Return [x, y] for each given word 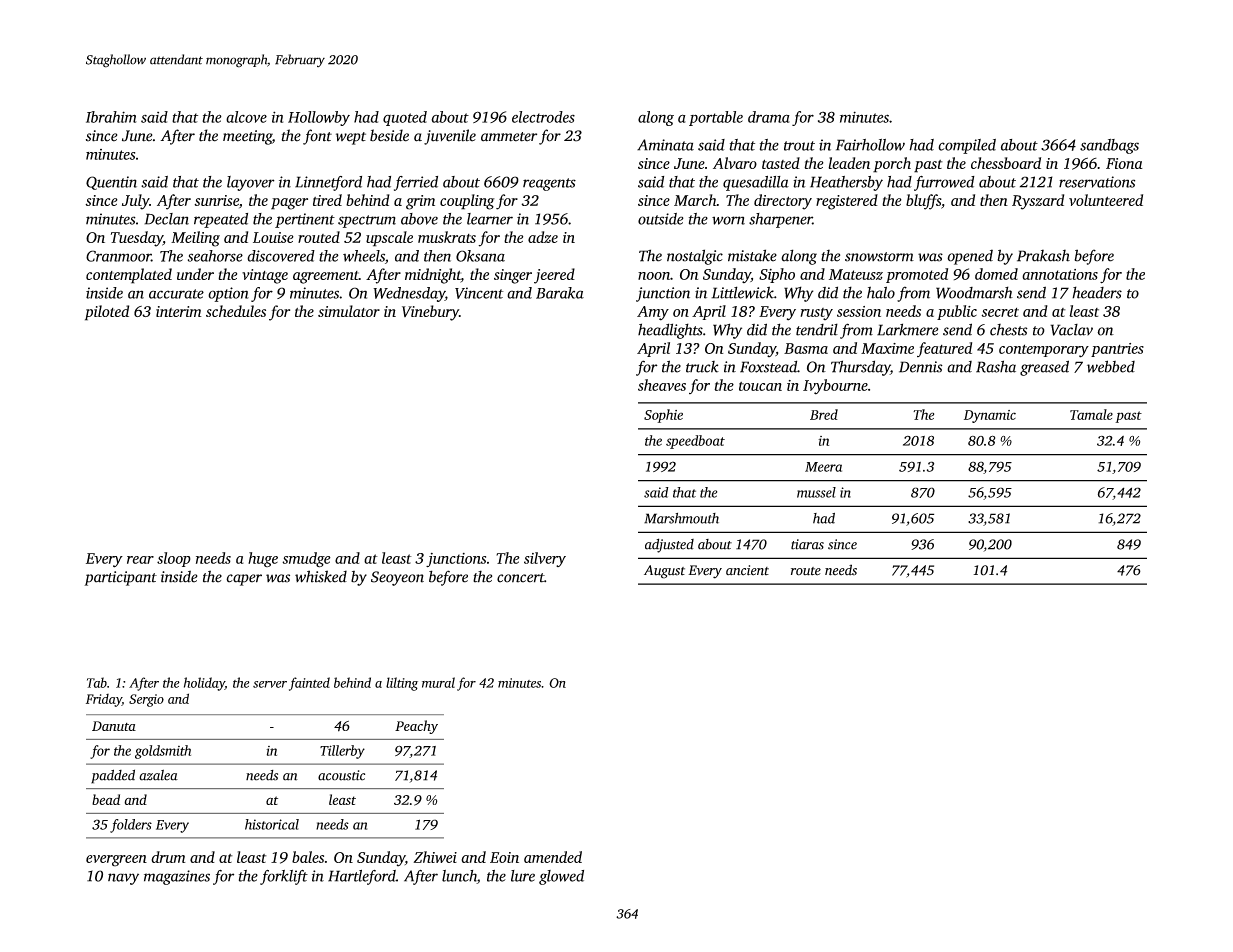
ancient [747, 570]
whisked [321, 576]
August [664, 572]
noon [654, 276]
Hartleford [362, 877]
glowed [561, 877]
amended [553, 857]
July [135, 202]
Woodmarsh [974, 292]
